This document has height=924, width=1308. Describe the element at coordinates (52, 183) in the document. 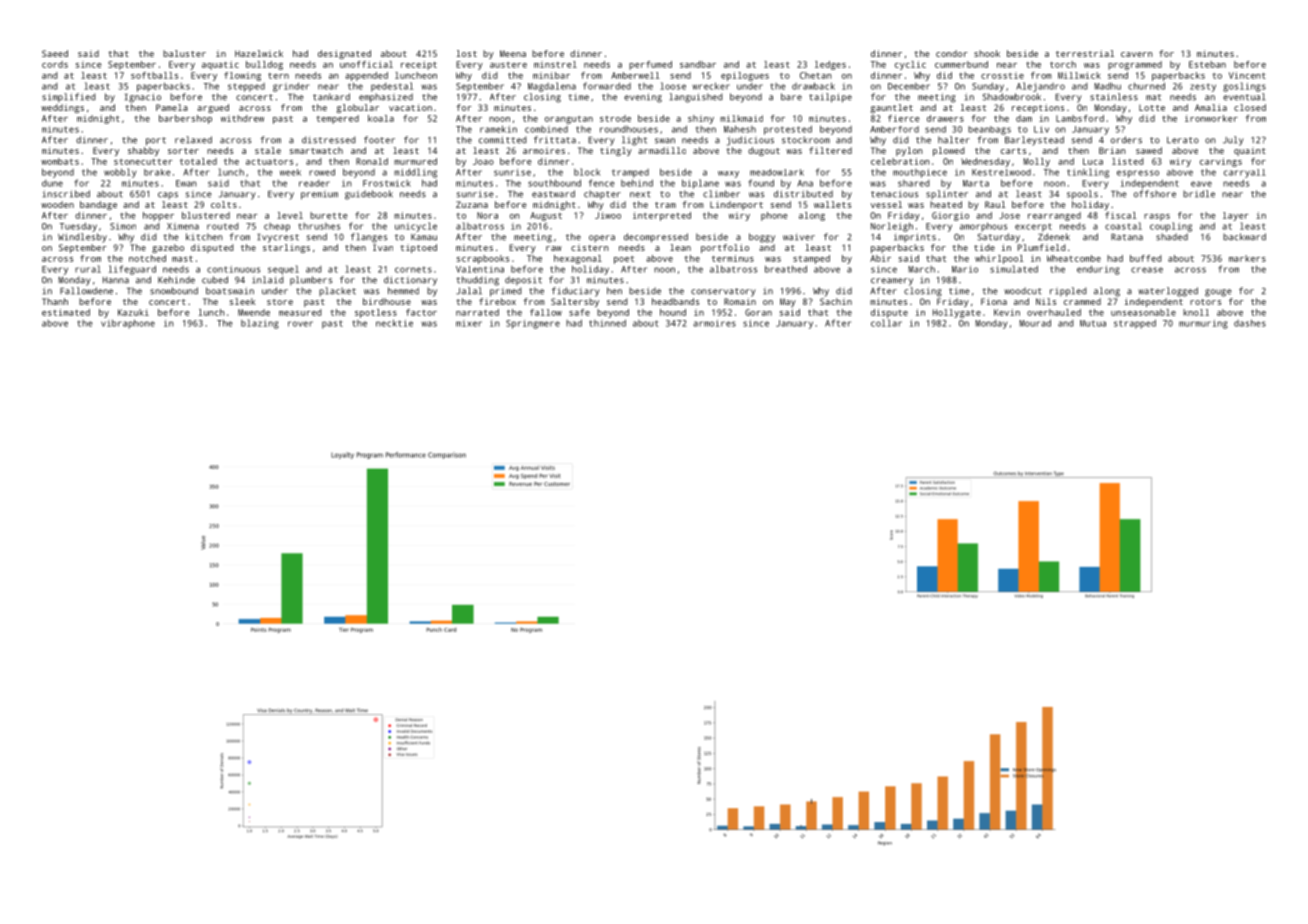

I see `dune` at that location.
